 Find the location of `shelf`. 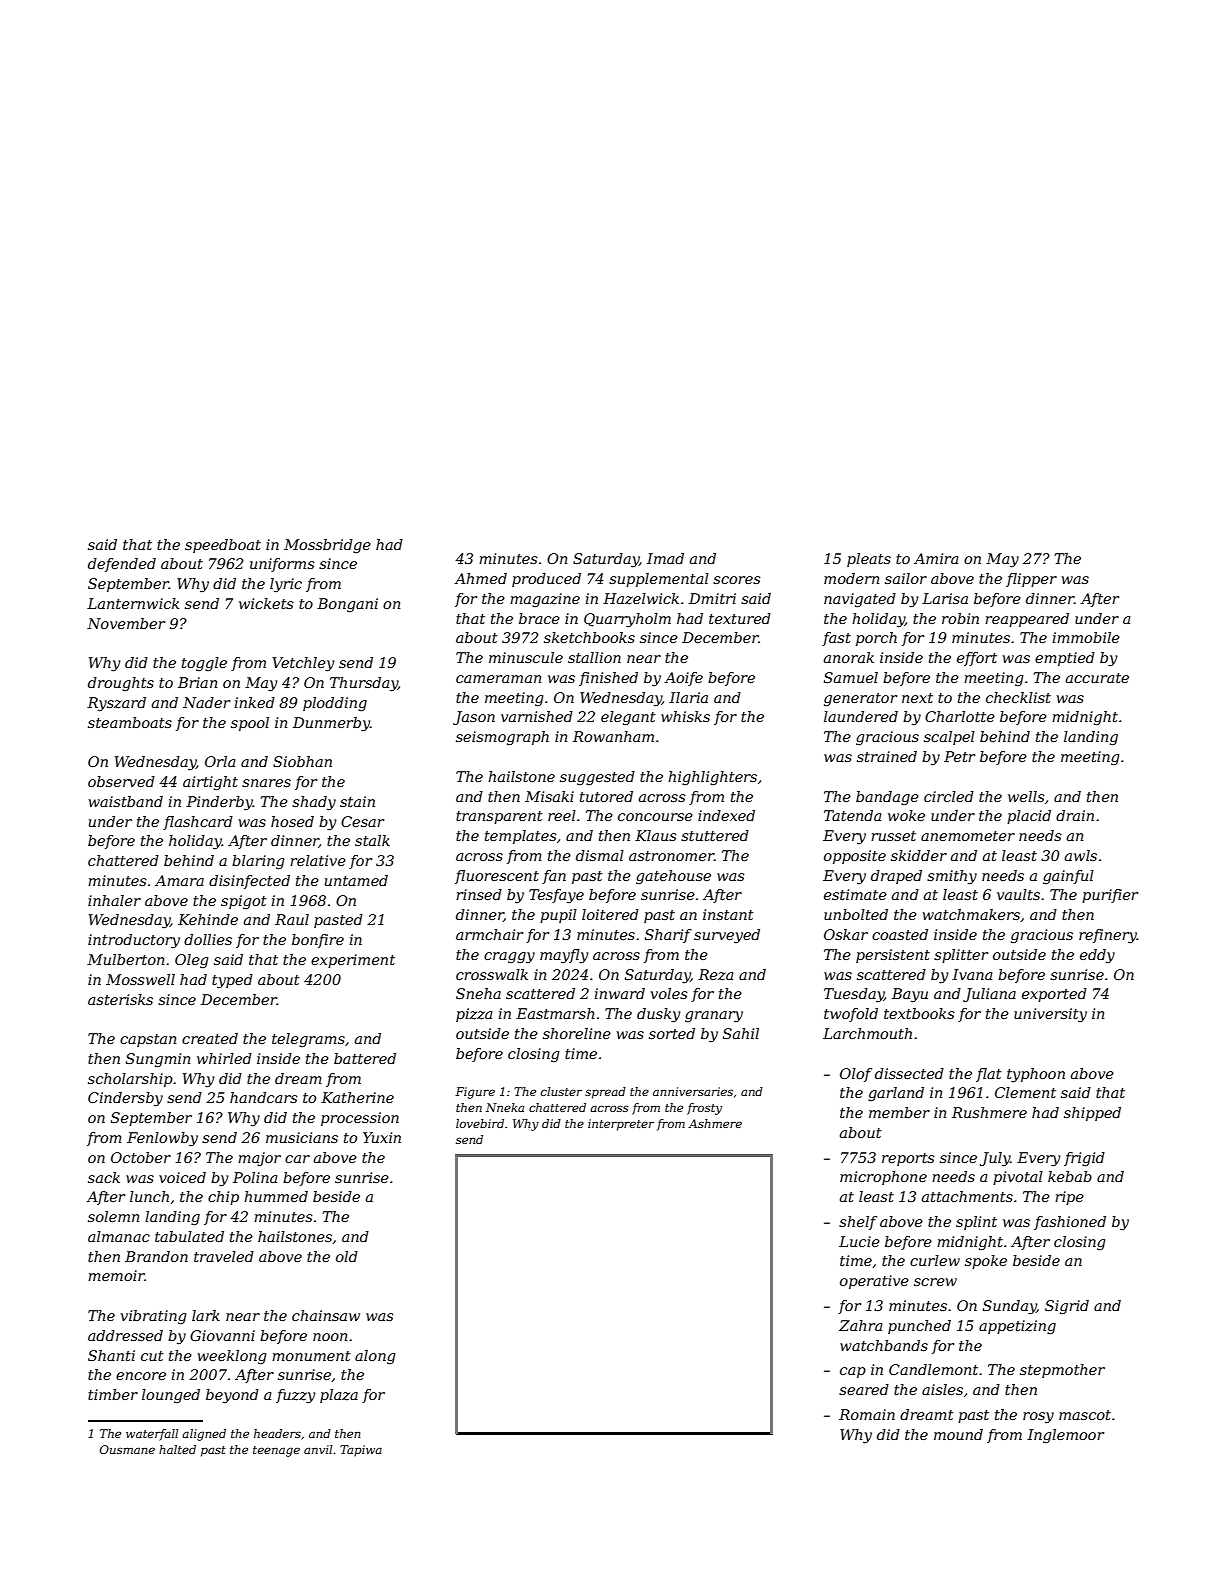

shelf is located at coordinates (858, 1223).
